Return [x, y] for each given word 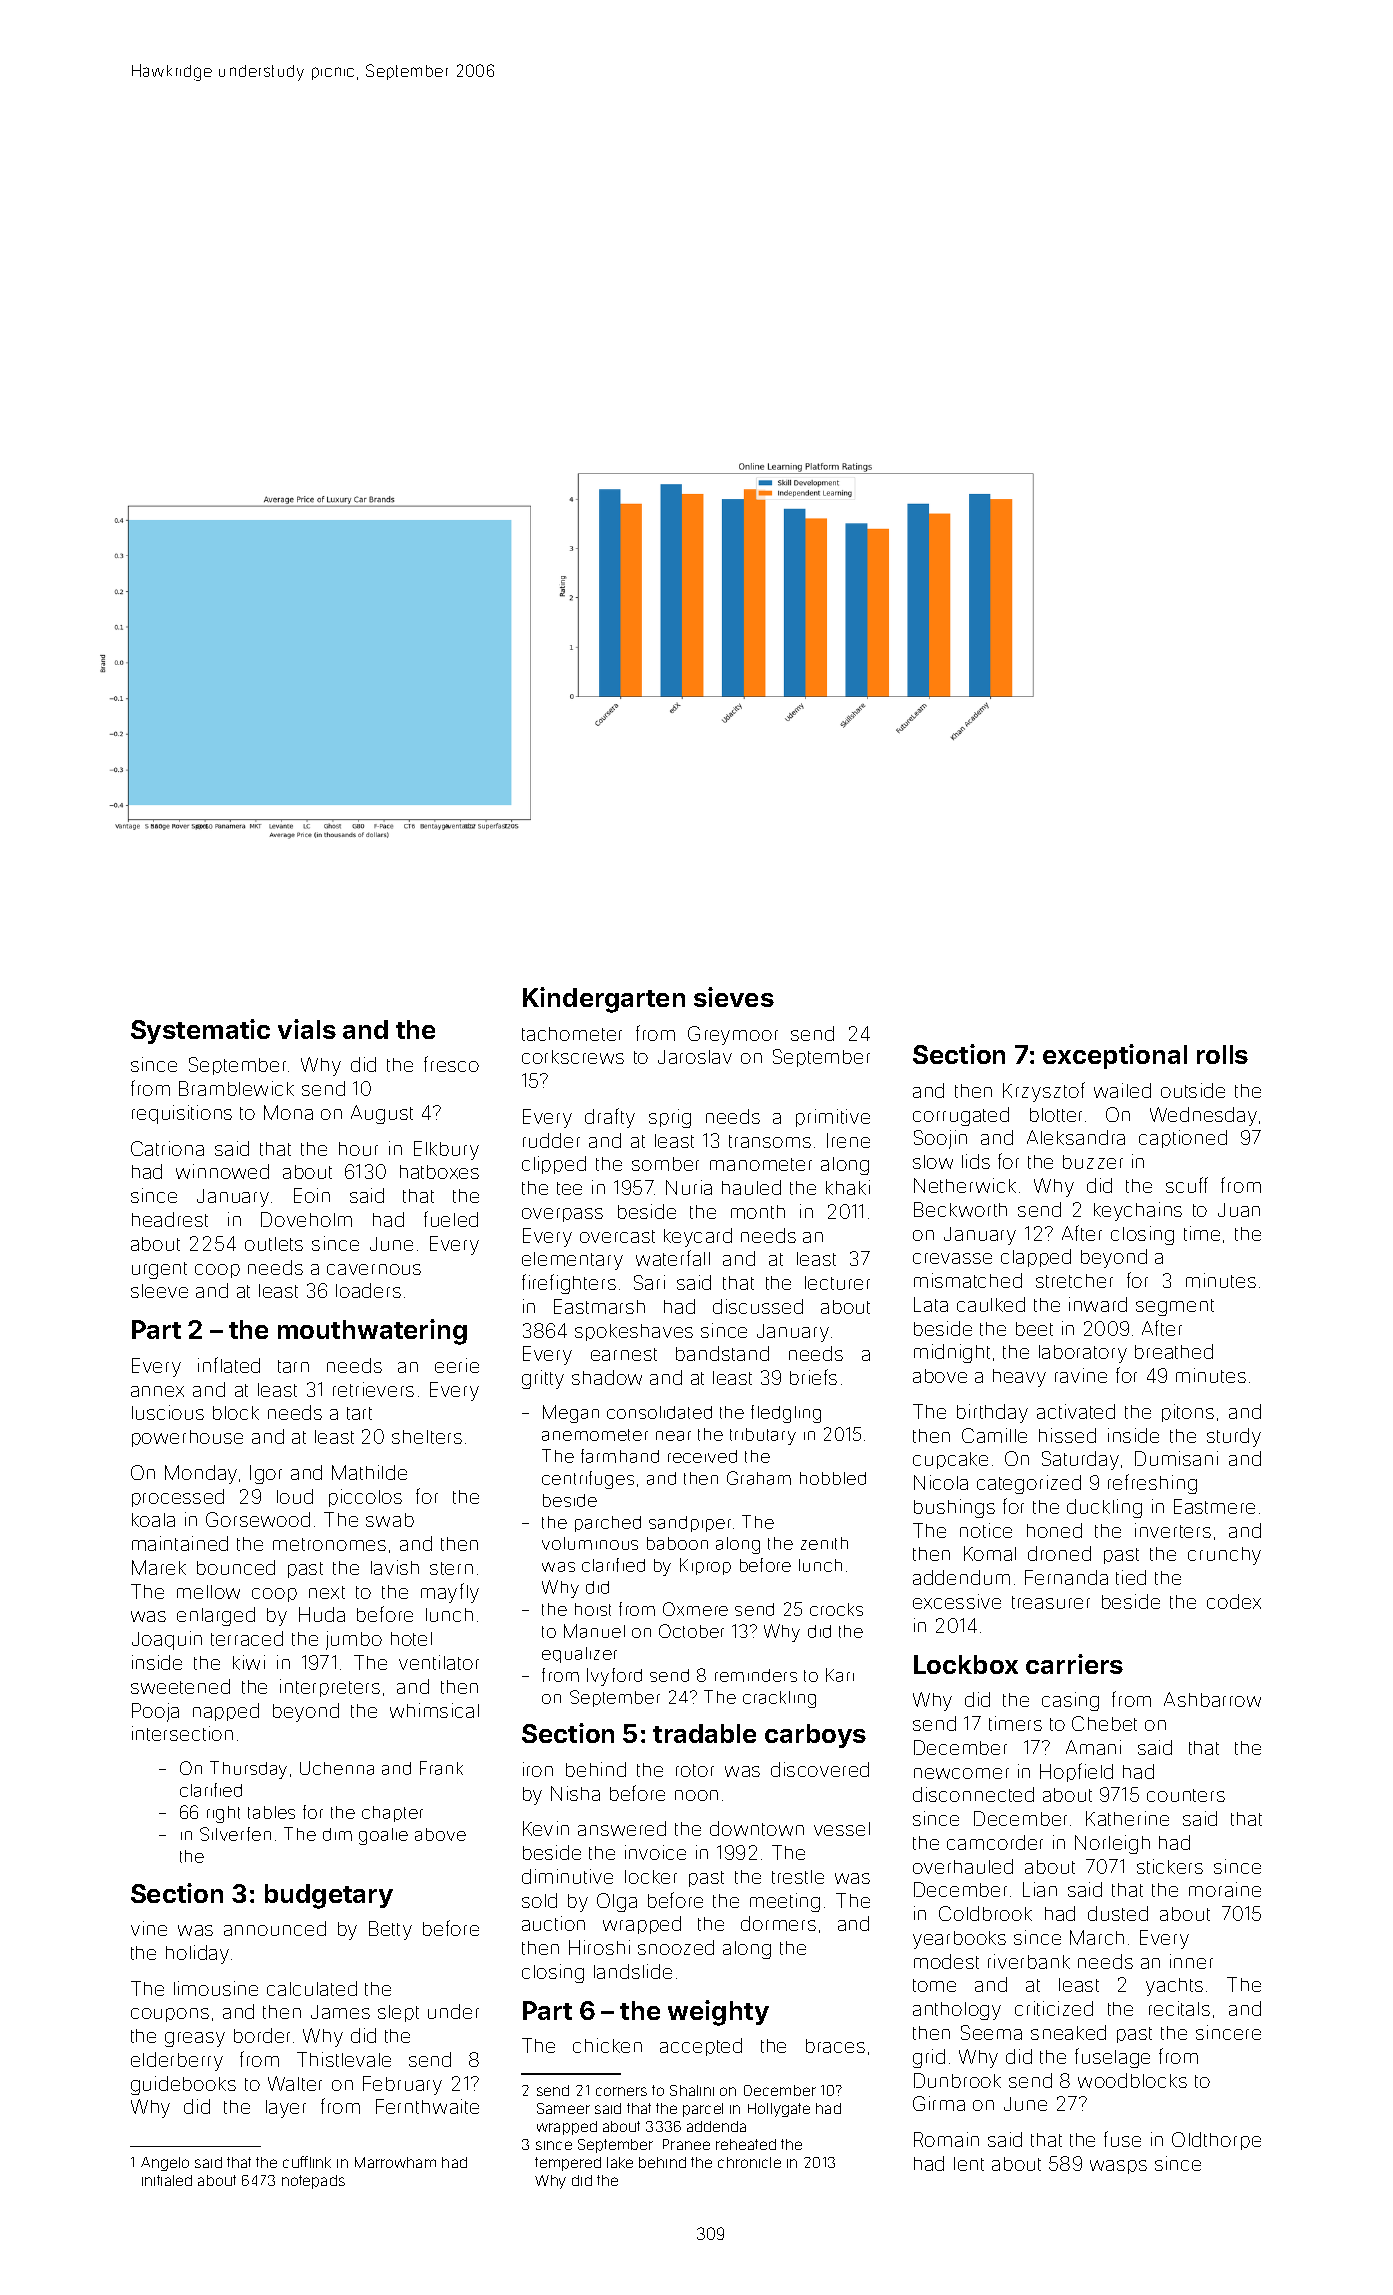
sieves [734, 997]
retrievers [373, 1389]
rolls [1222, 1054]
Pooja [155, 1712]
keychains [1138, 1211]
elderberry [177, 2061]
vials [307, 1029]
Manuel [594, 1631]
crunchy [1224, 1556]
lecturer [837, 1283]
